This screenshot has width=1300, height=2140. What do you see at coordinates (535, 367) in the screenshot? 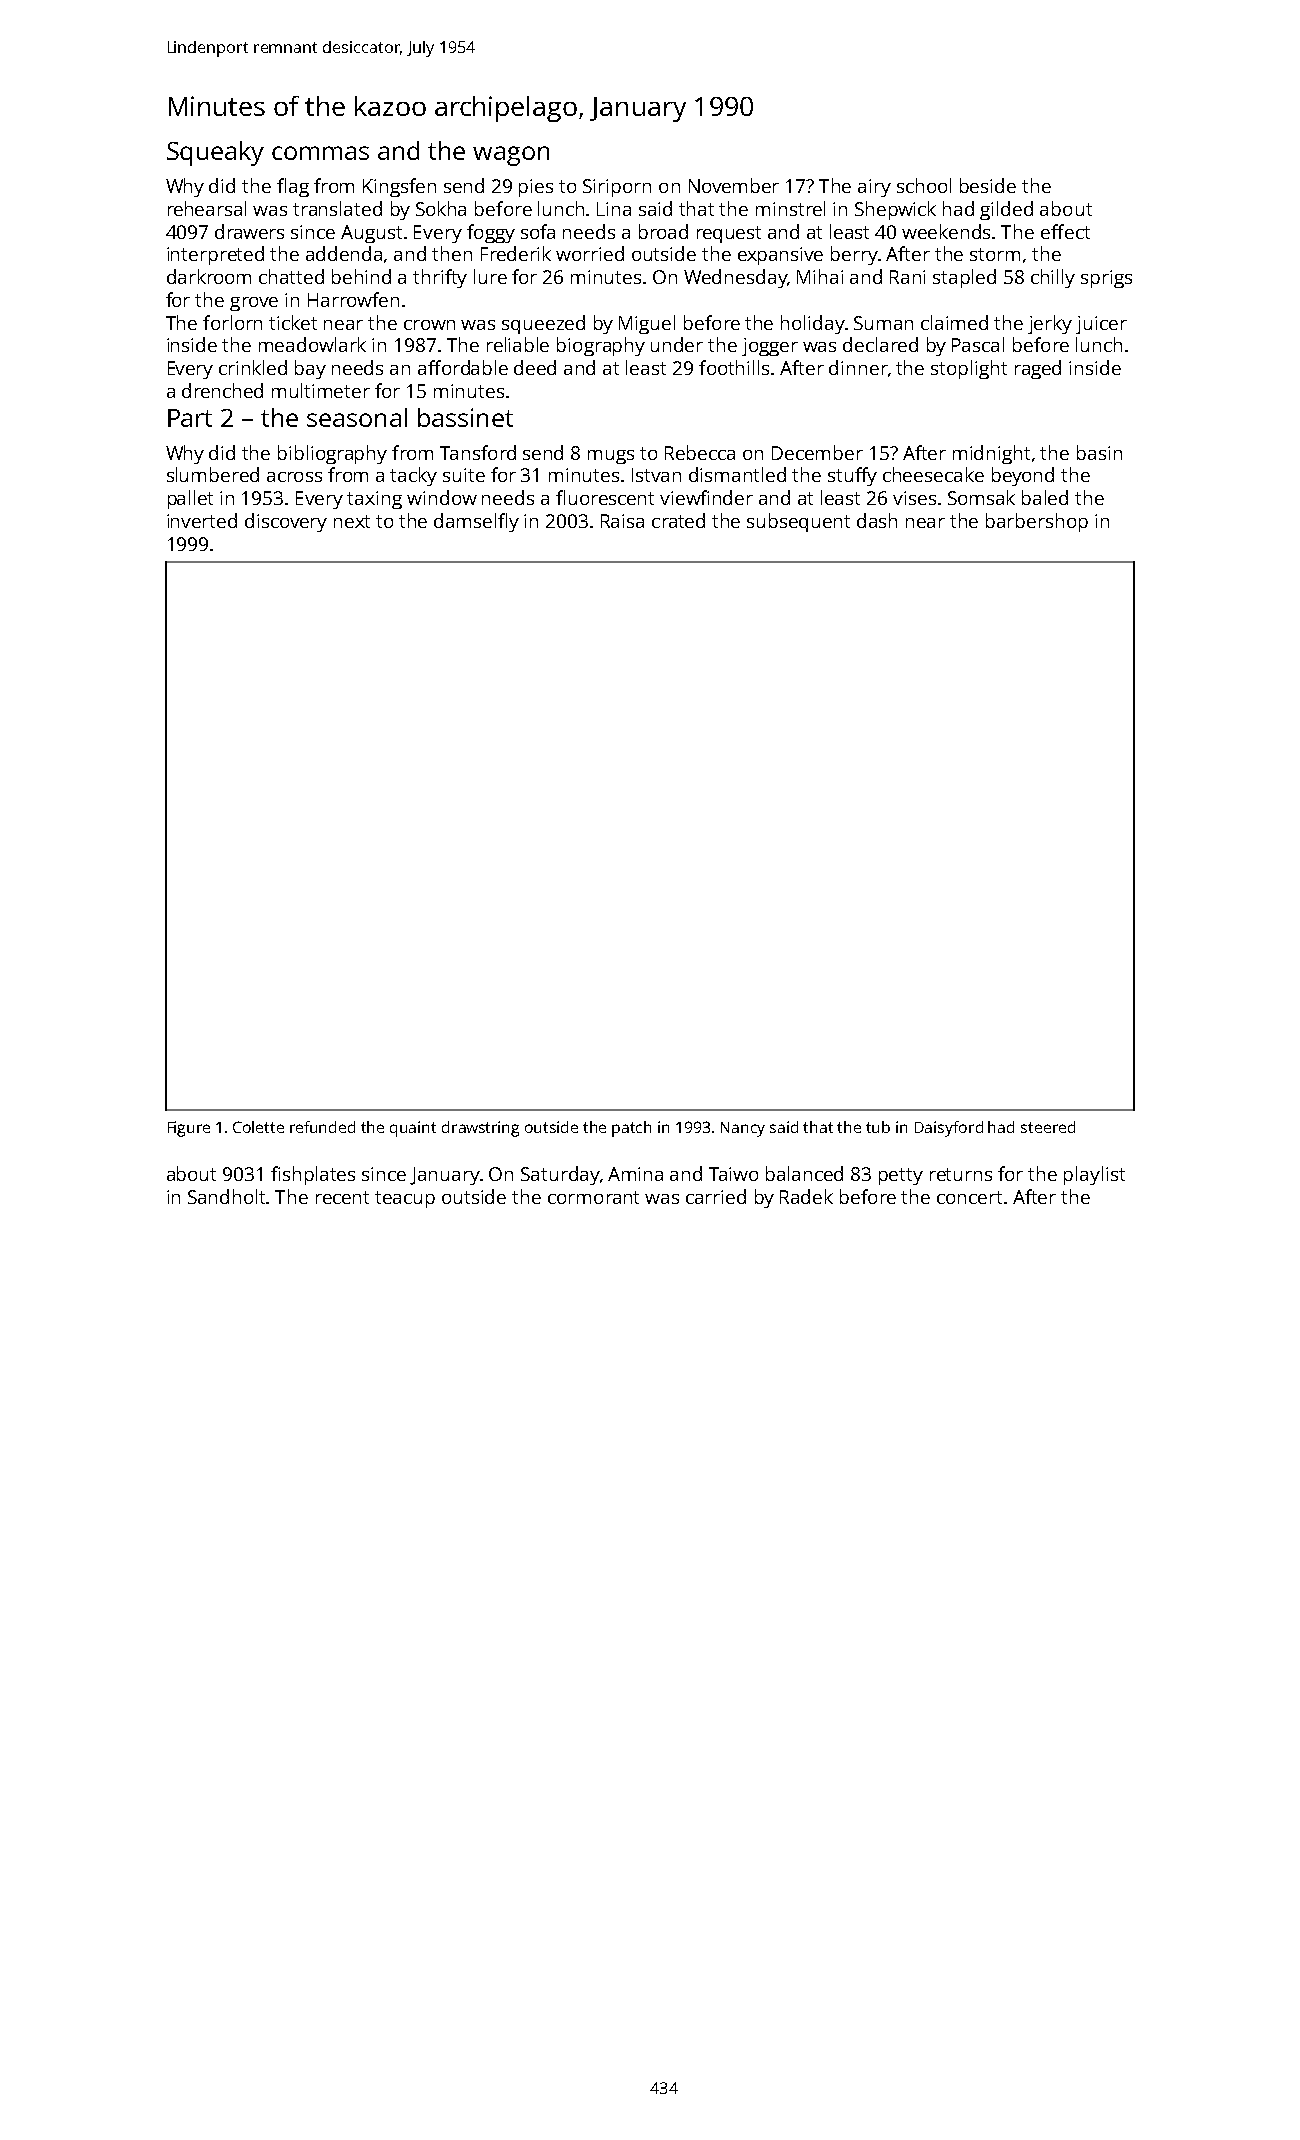
I see `deed` at bounding box center [535, 367].
